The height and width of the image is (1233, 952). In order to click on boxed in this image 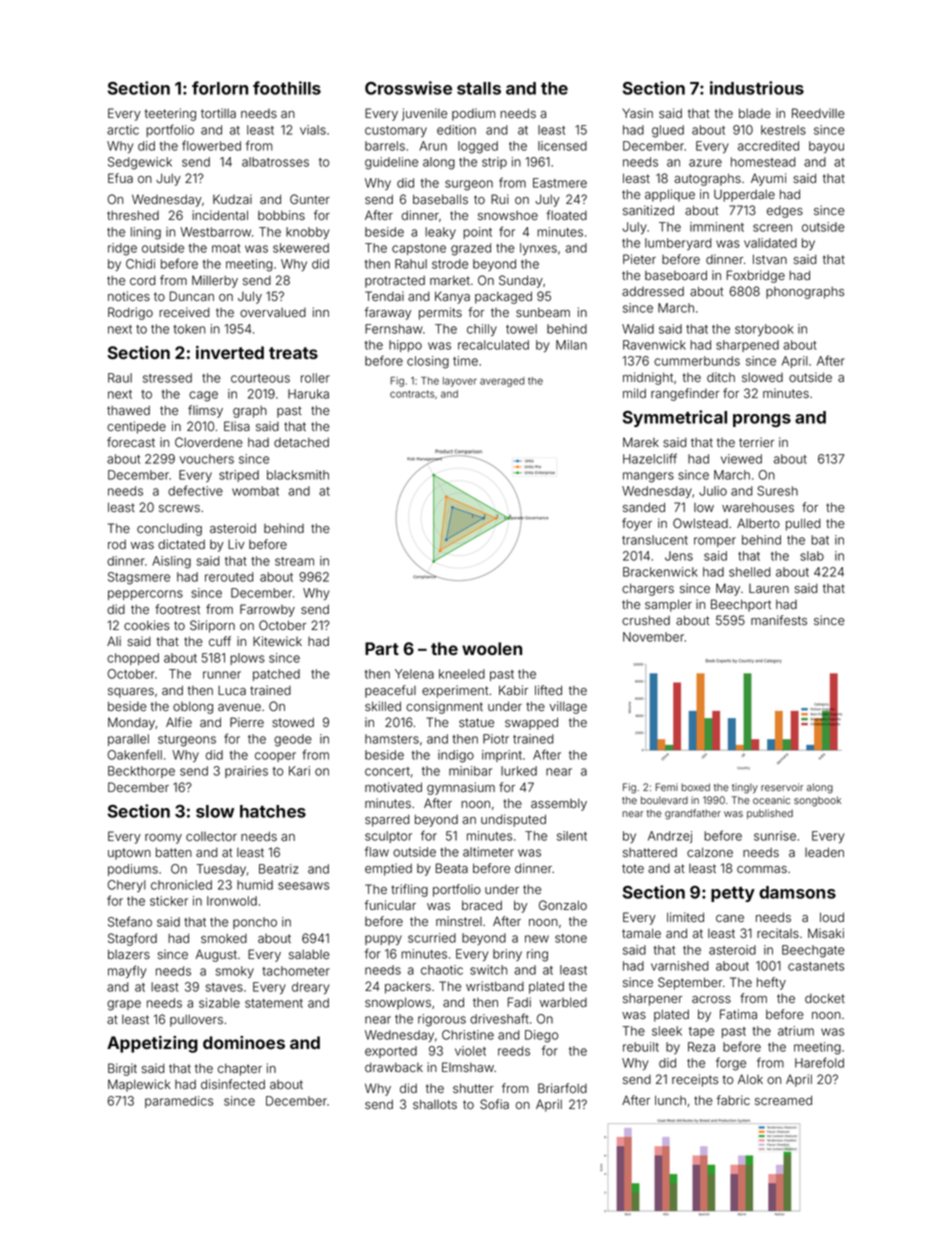, I will do `click(695, 787)`.
